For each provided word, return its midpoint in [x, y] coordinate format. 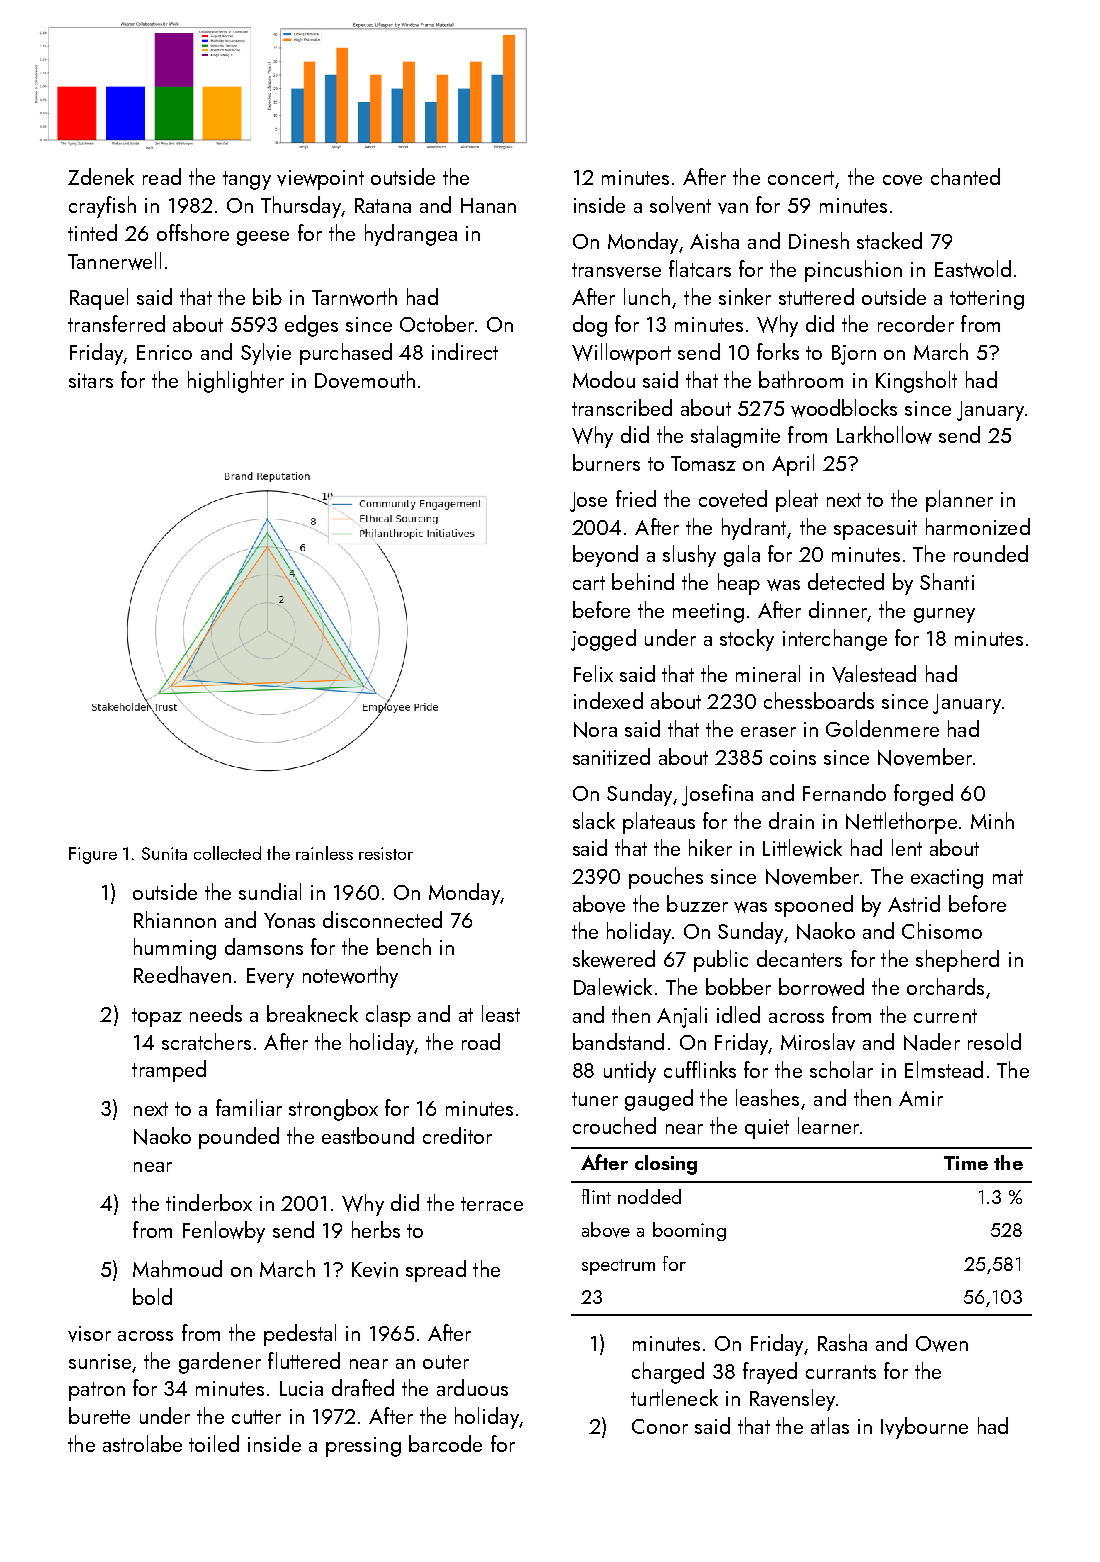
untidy [630, 1072]
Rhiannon [175, 919]
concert [801, 178]
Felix [593, 673]
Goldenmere [882, 728]
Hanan [488, 205]
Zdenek [101, 176]
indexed [608, 700]
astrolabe [142, 1443]
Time [966, 1163]
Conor [660, 1426]
